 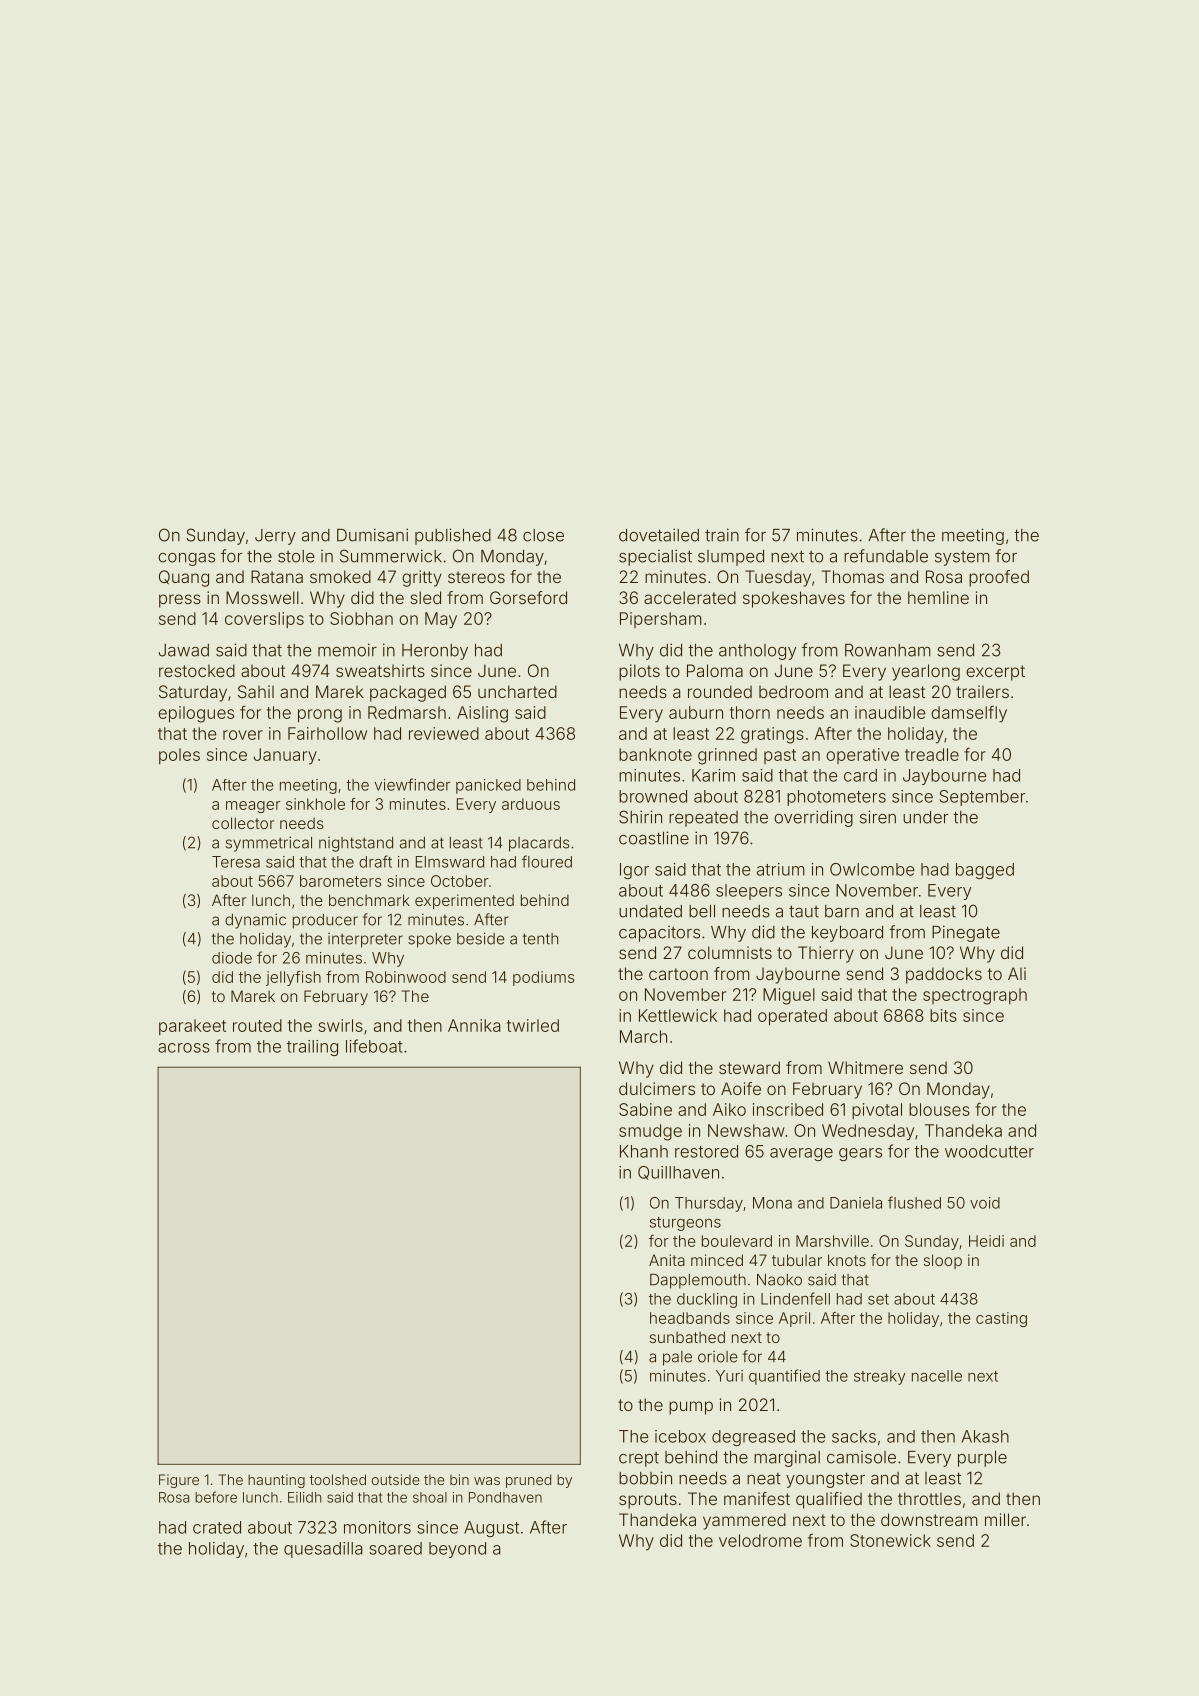 What do you see at coordinates (275, 537) in the screenshot?
I see `Jerry` at bounding box center [275, 537].
